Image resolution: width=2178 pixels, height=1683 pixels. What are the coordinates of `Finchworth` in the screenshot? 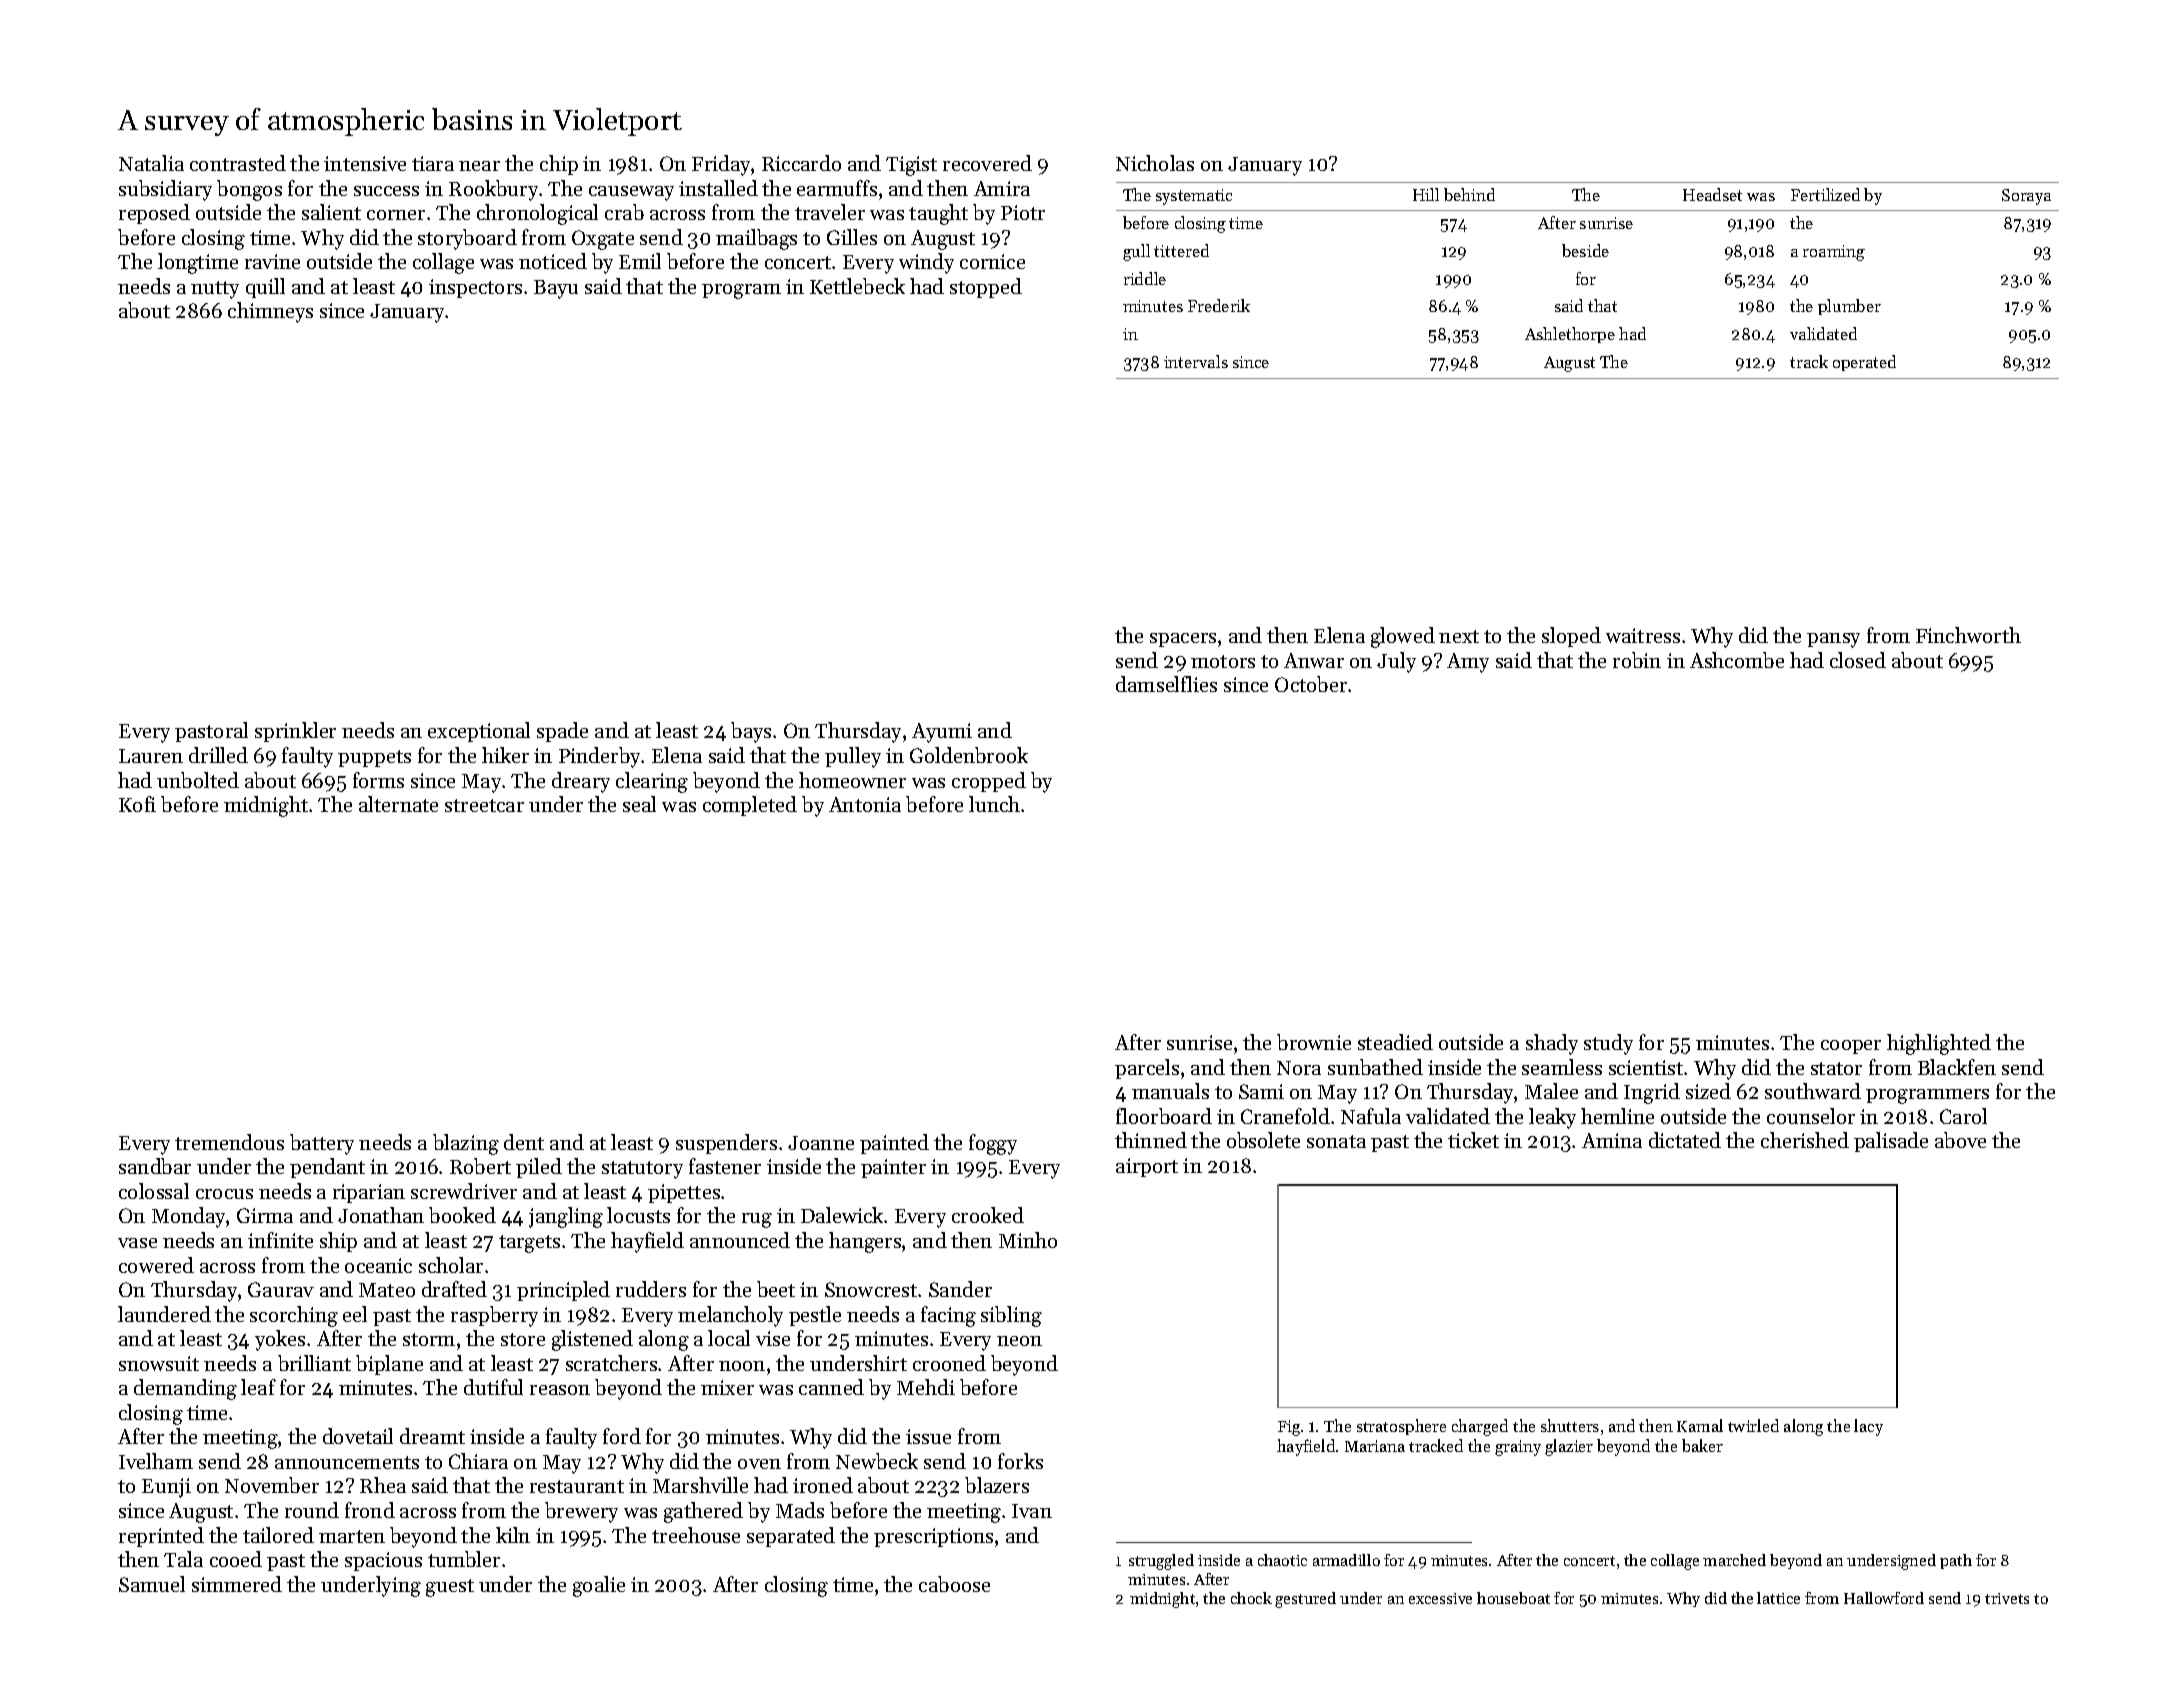 It's located at (1968, 635).
